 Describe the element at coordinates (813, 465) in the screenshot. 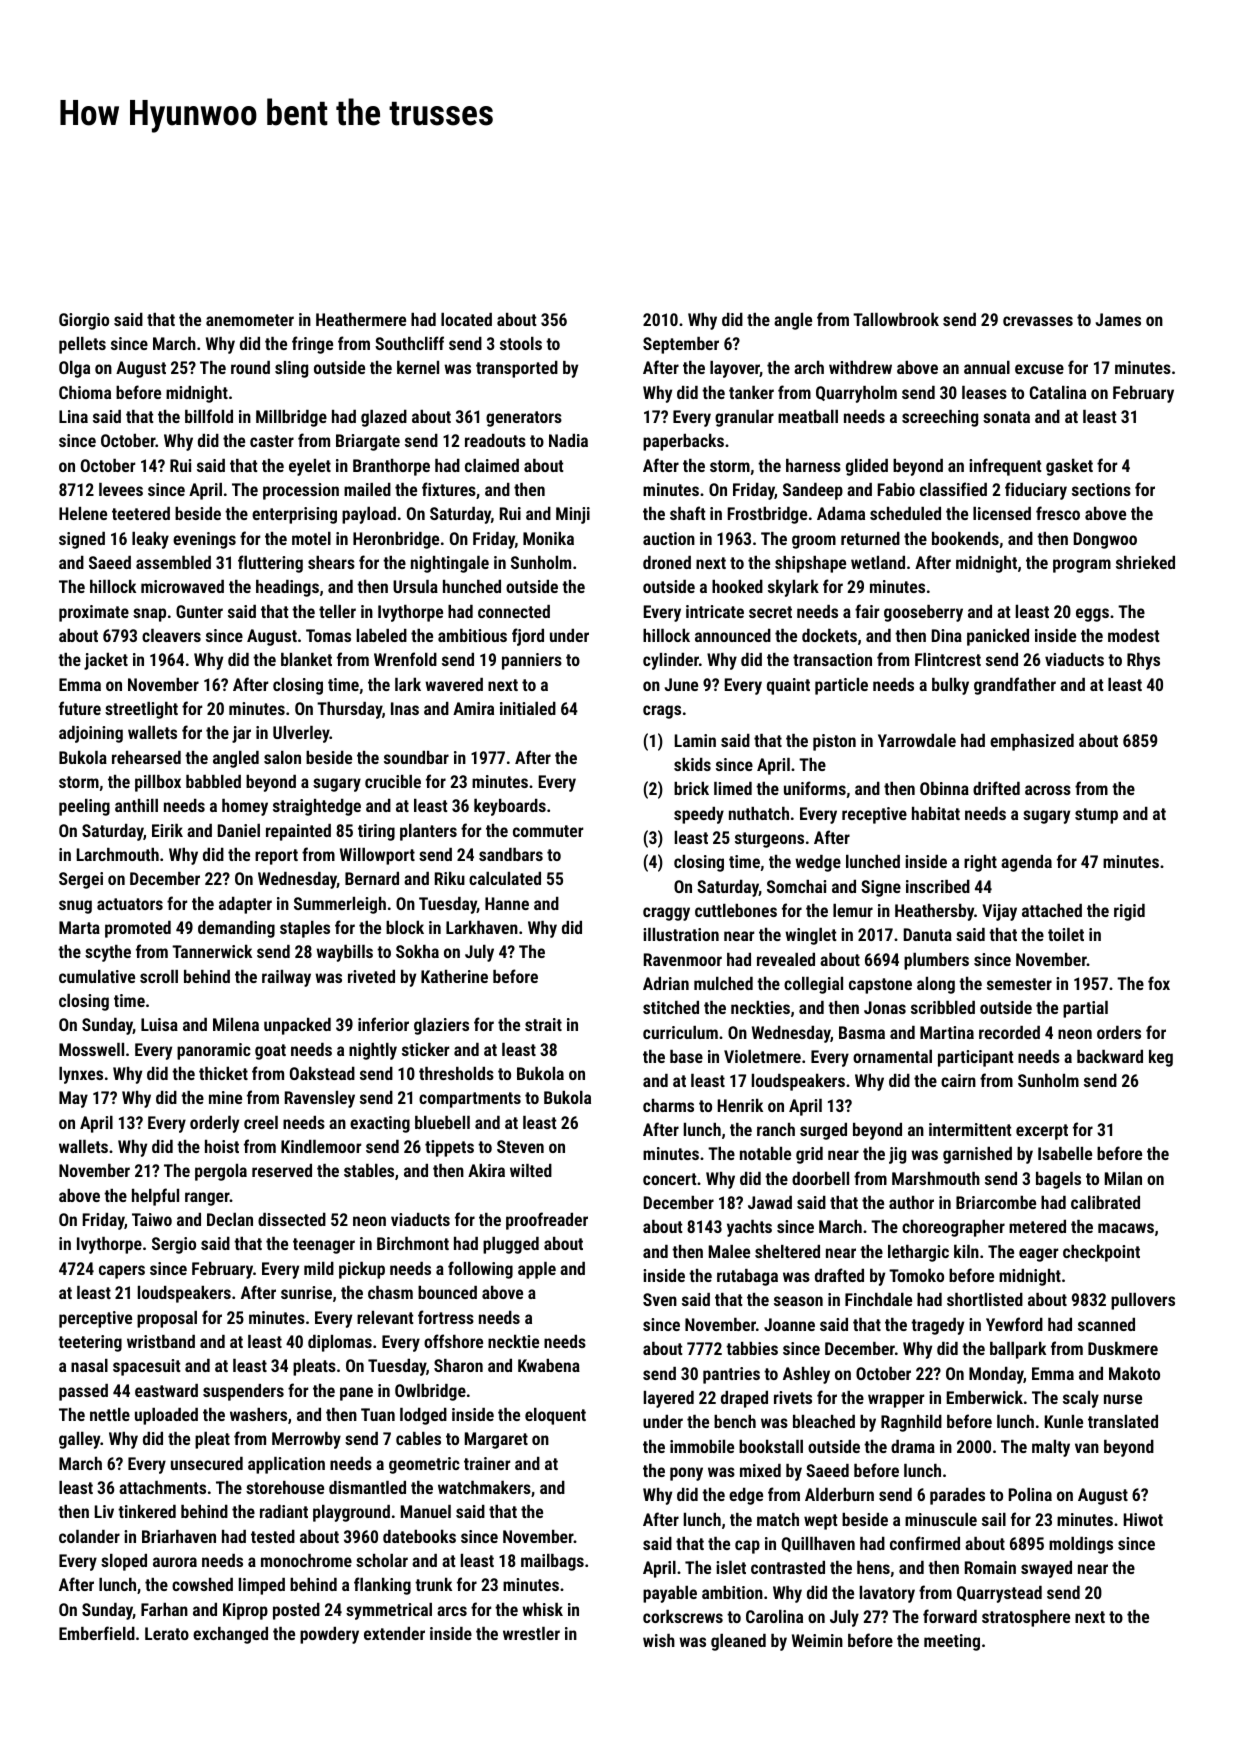

I see `harness` at that location.
